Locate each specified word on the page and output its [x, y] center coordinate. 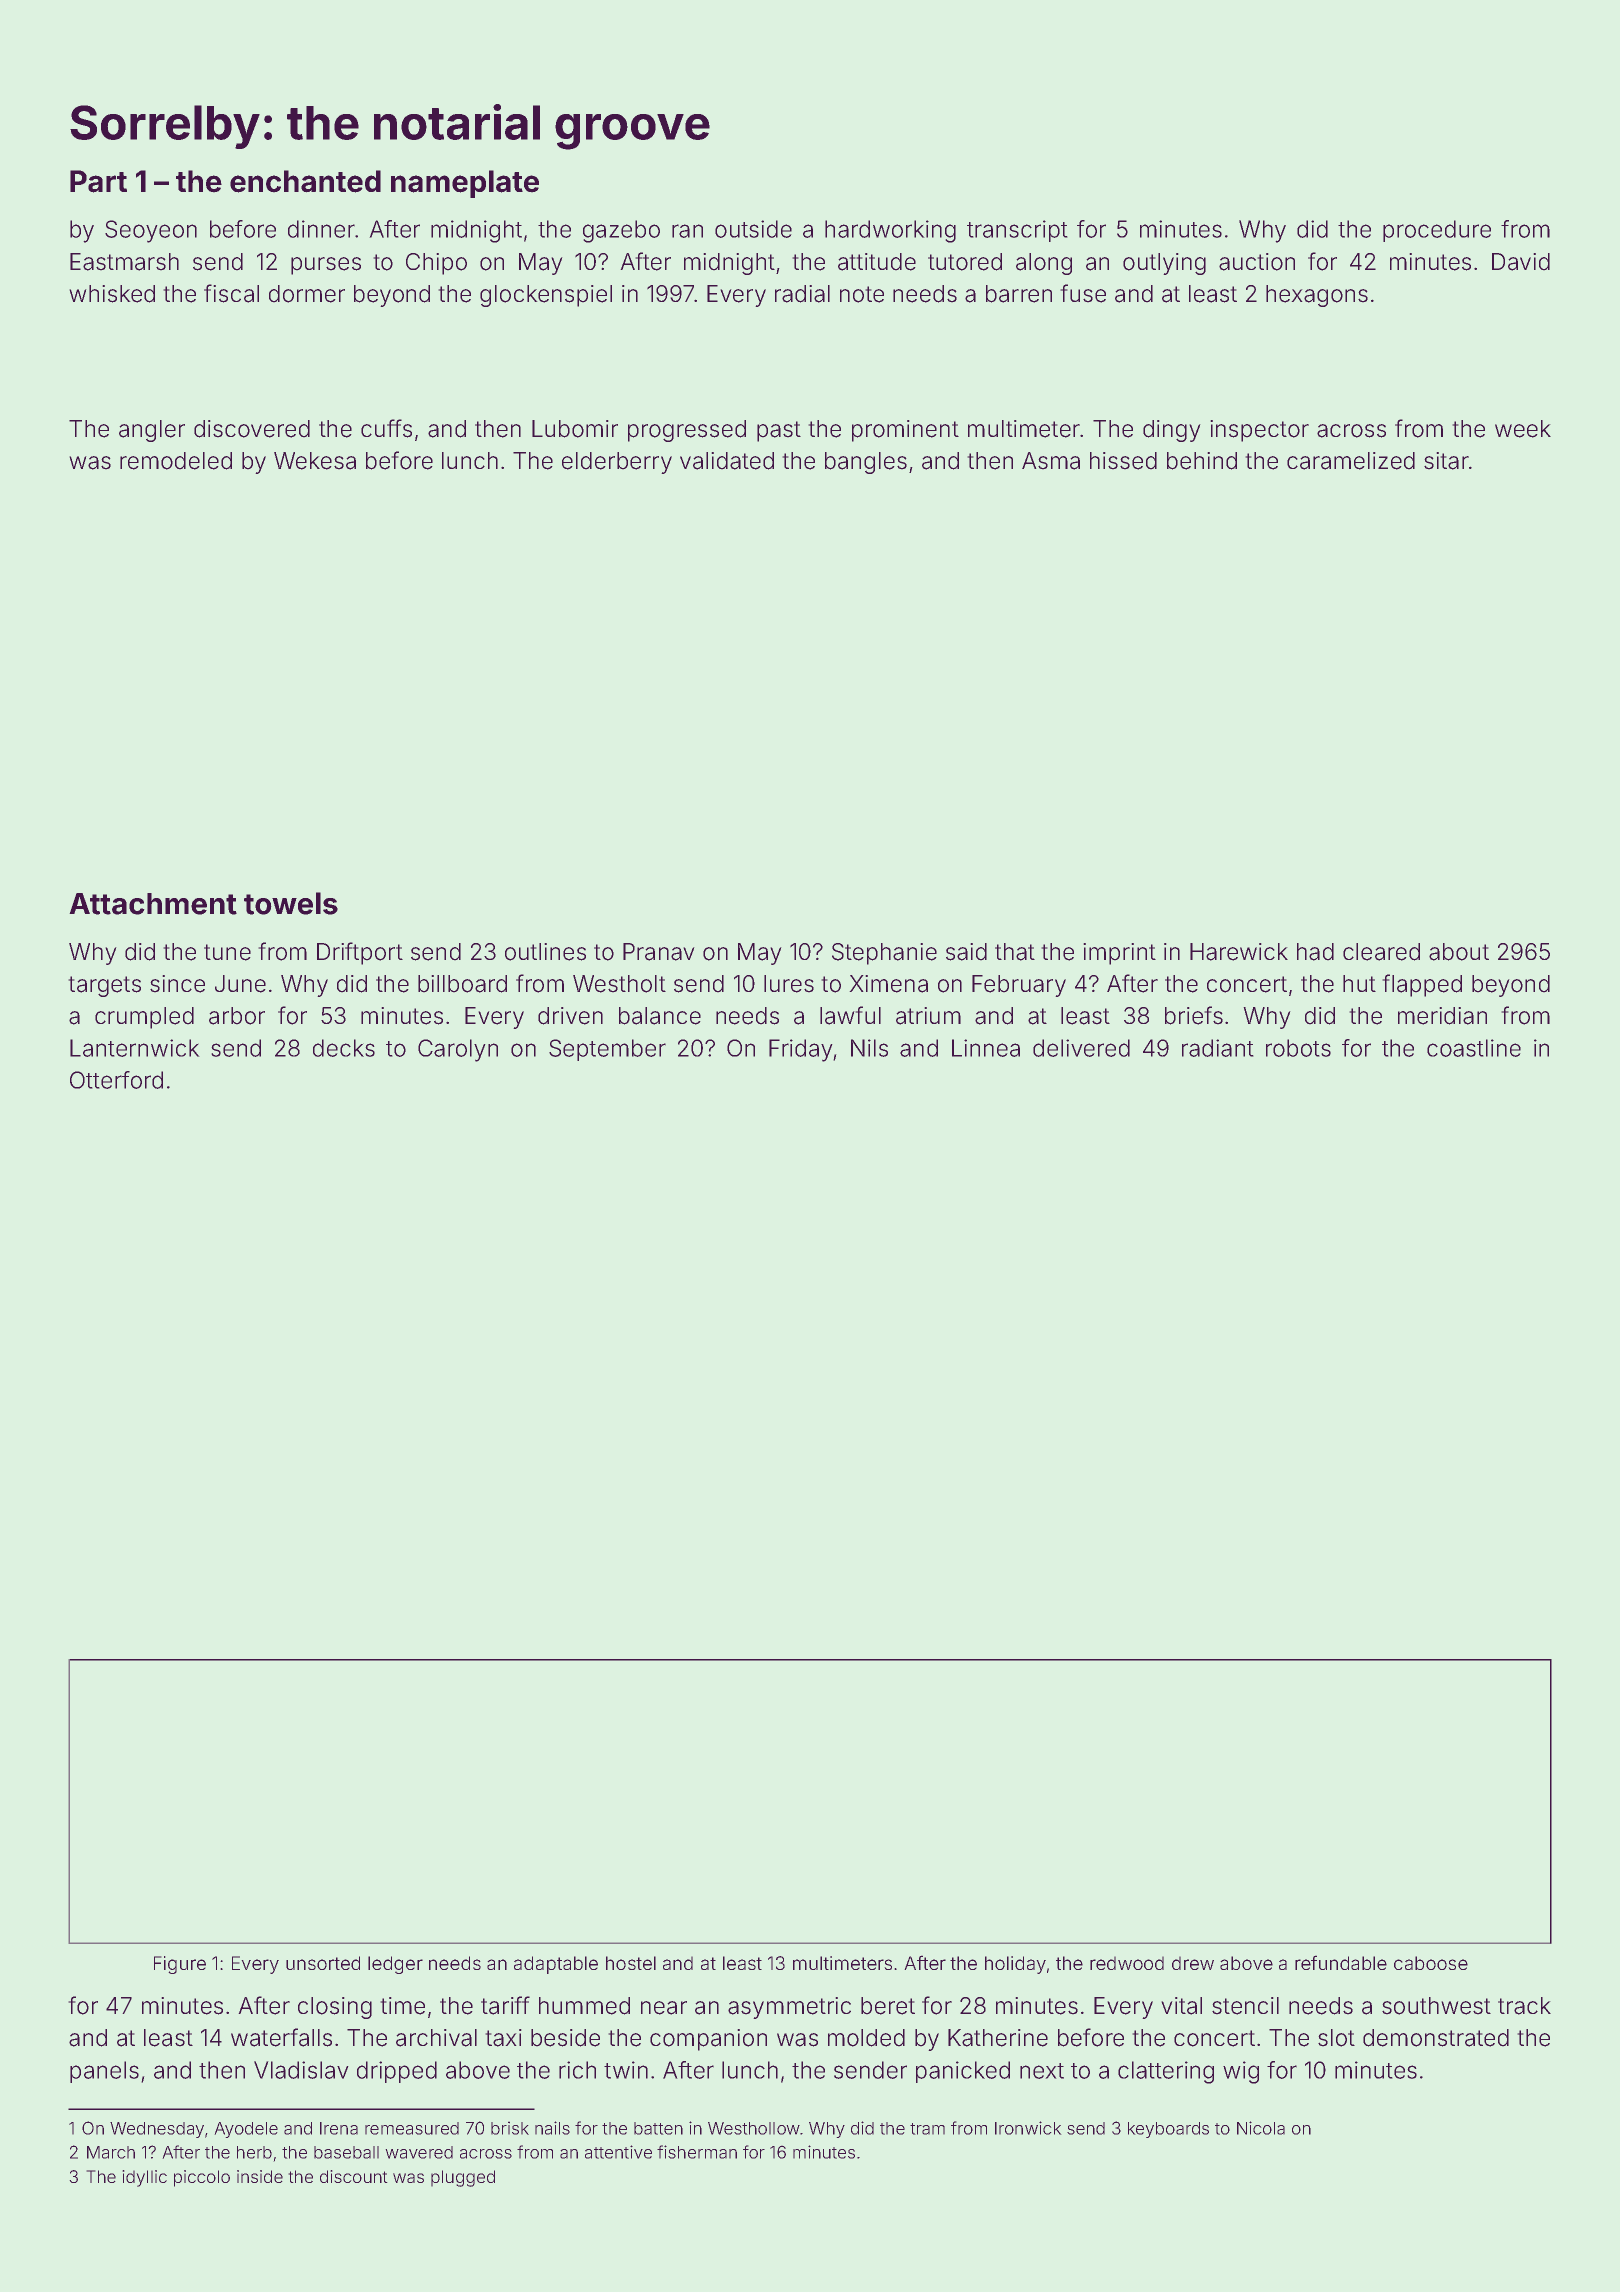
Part [98, 181]
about [1459, 952]
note [862, 294]
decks [344, 1048]
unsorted [323, 1963]
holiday [1015, 1965]
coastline [1474, 1048]
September [607, 1050]
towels [291, 903]
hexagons [1317, 296]
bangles [866, 463]
